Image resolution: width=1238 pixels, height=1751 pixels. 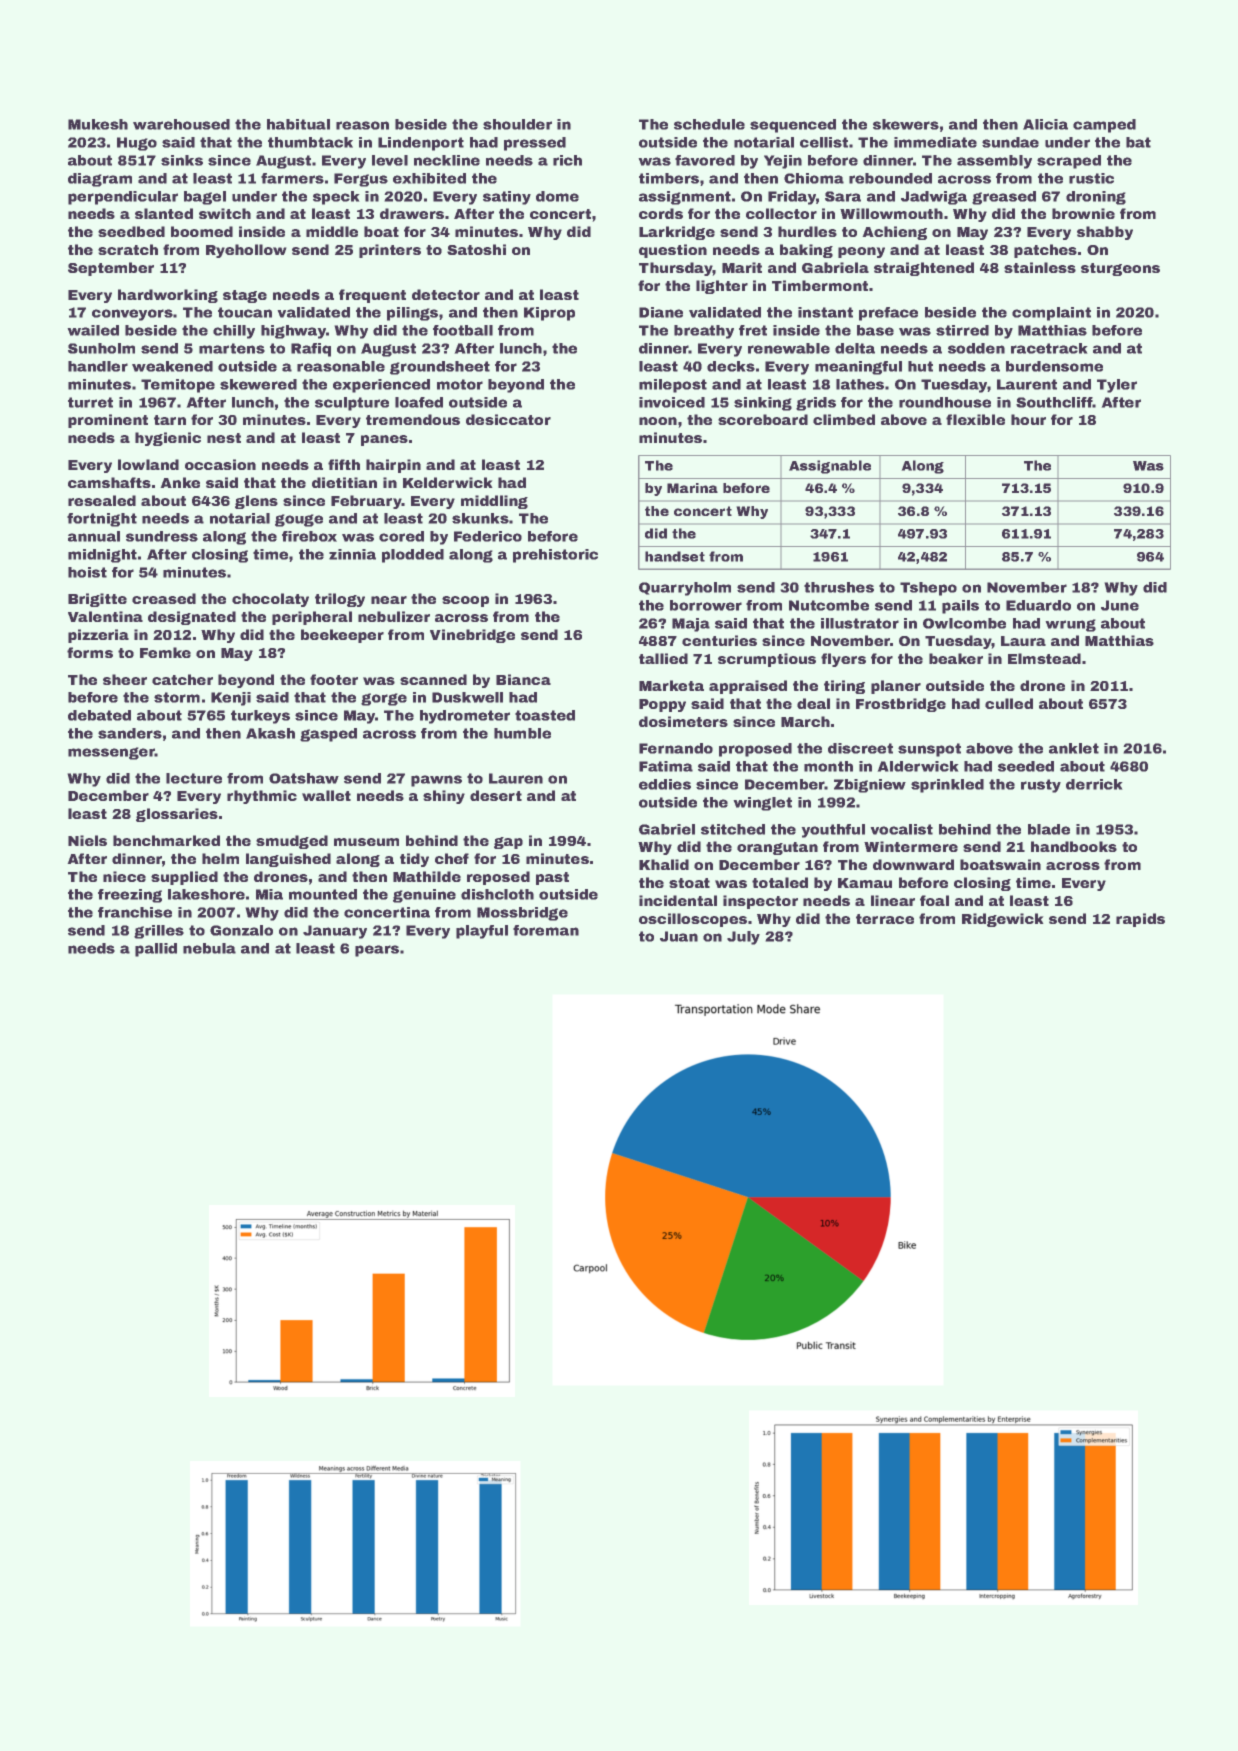 I want to click on incidental, so click(x=678, y=900).
